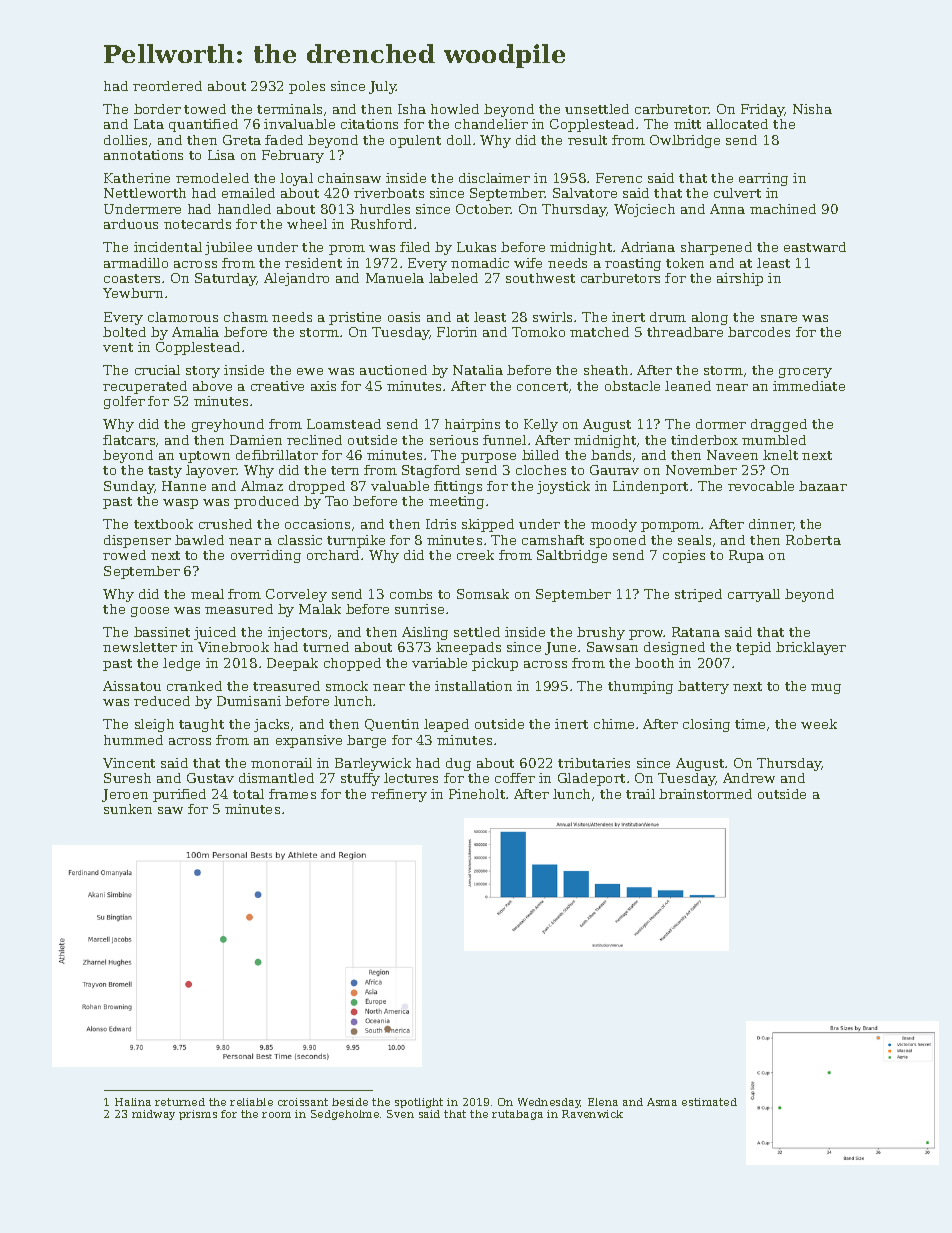  Describe the element at coordinates (517, 1115) in the screenshot. I see `rutabaga` at that location.
